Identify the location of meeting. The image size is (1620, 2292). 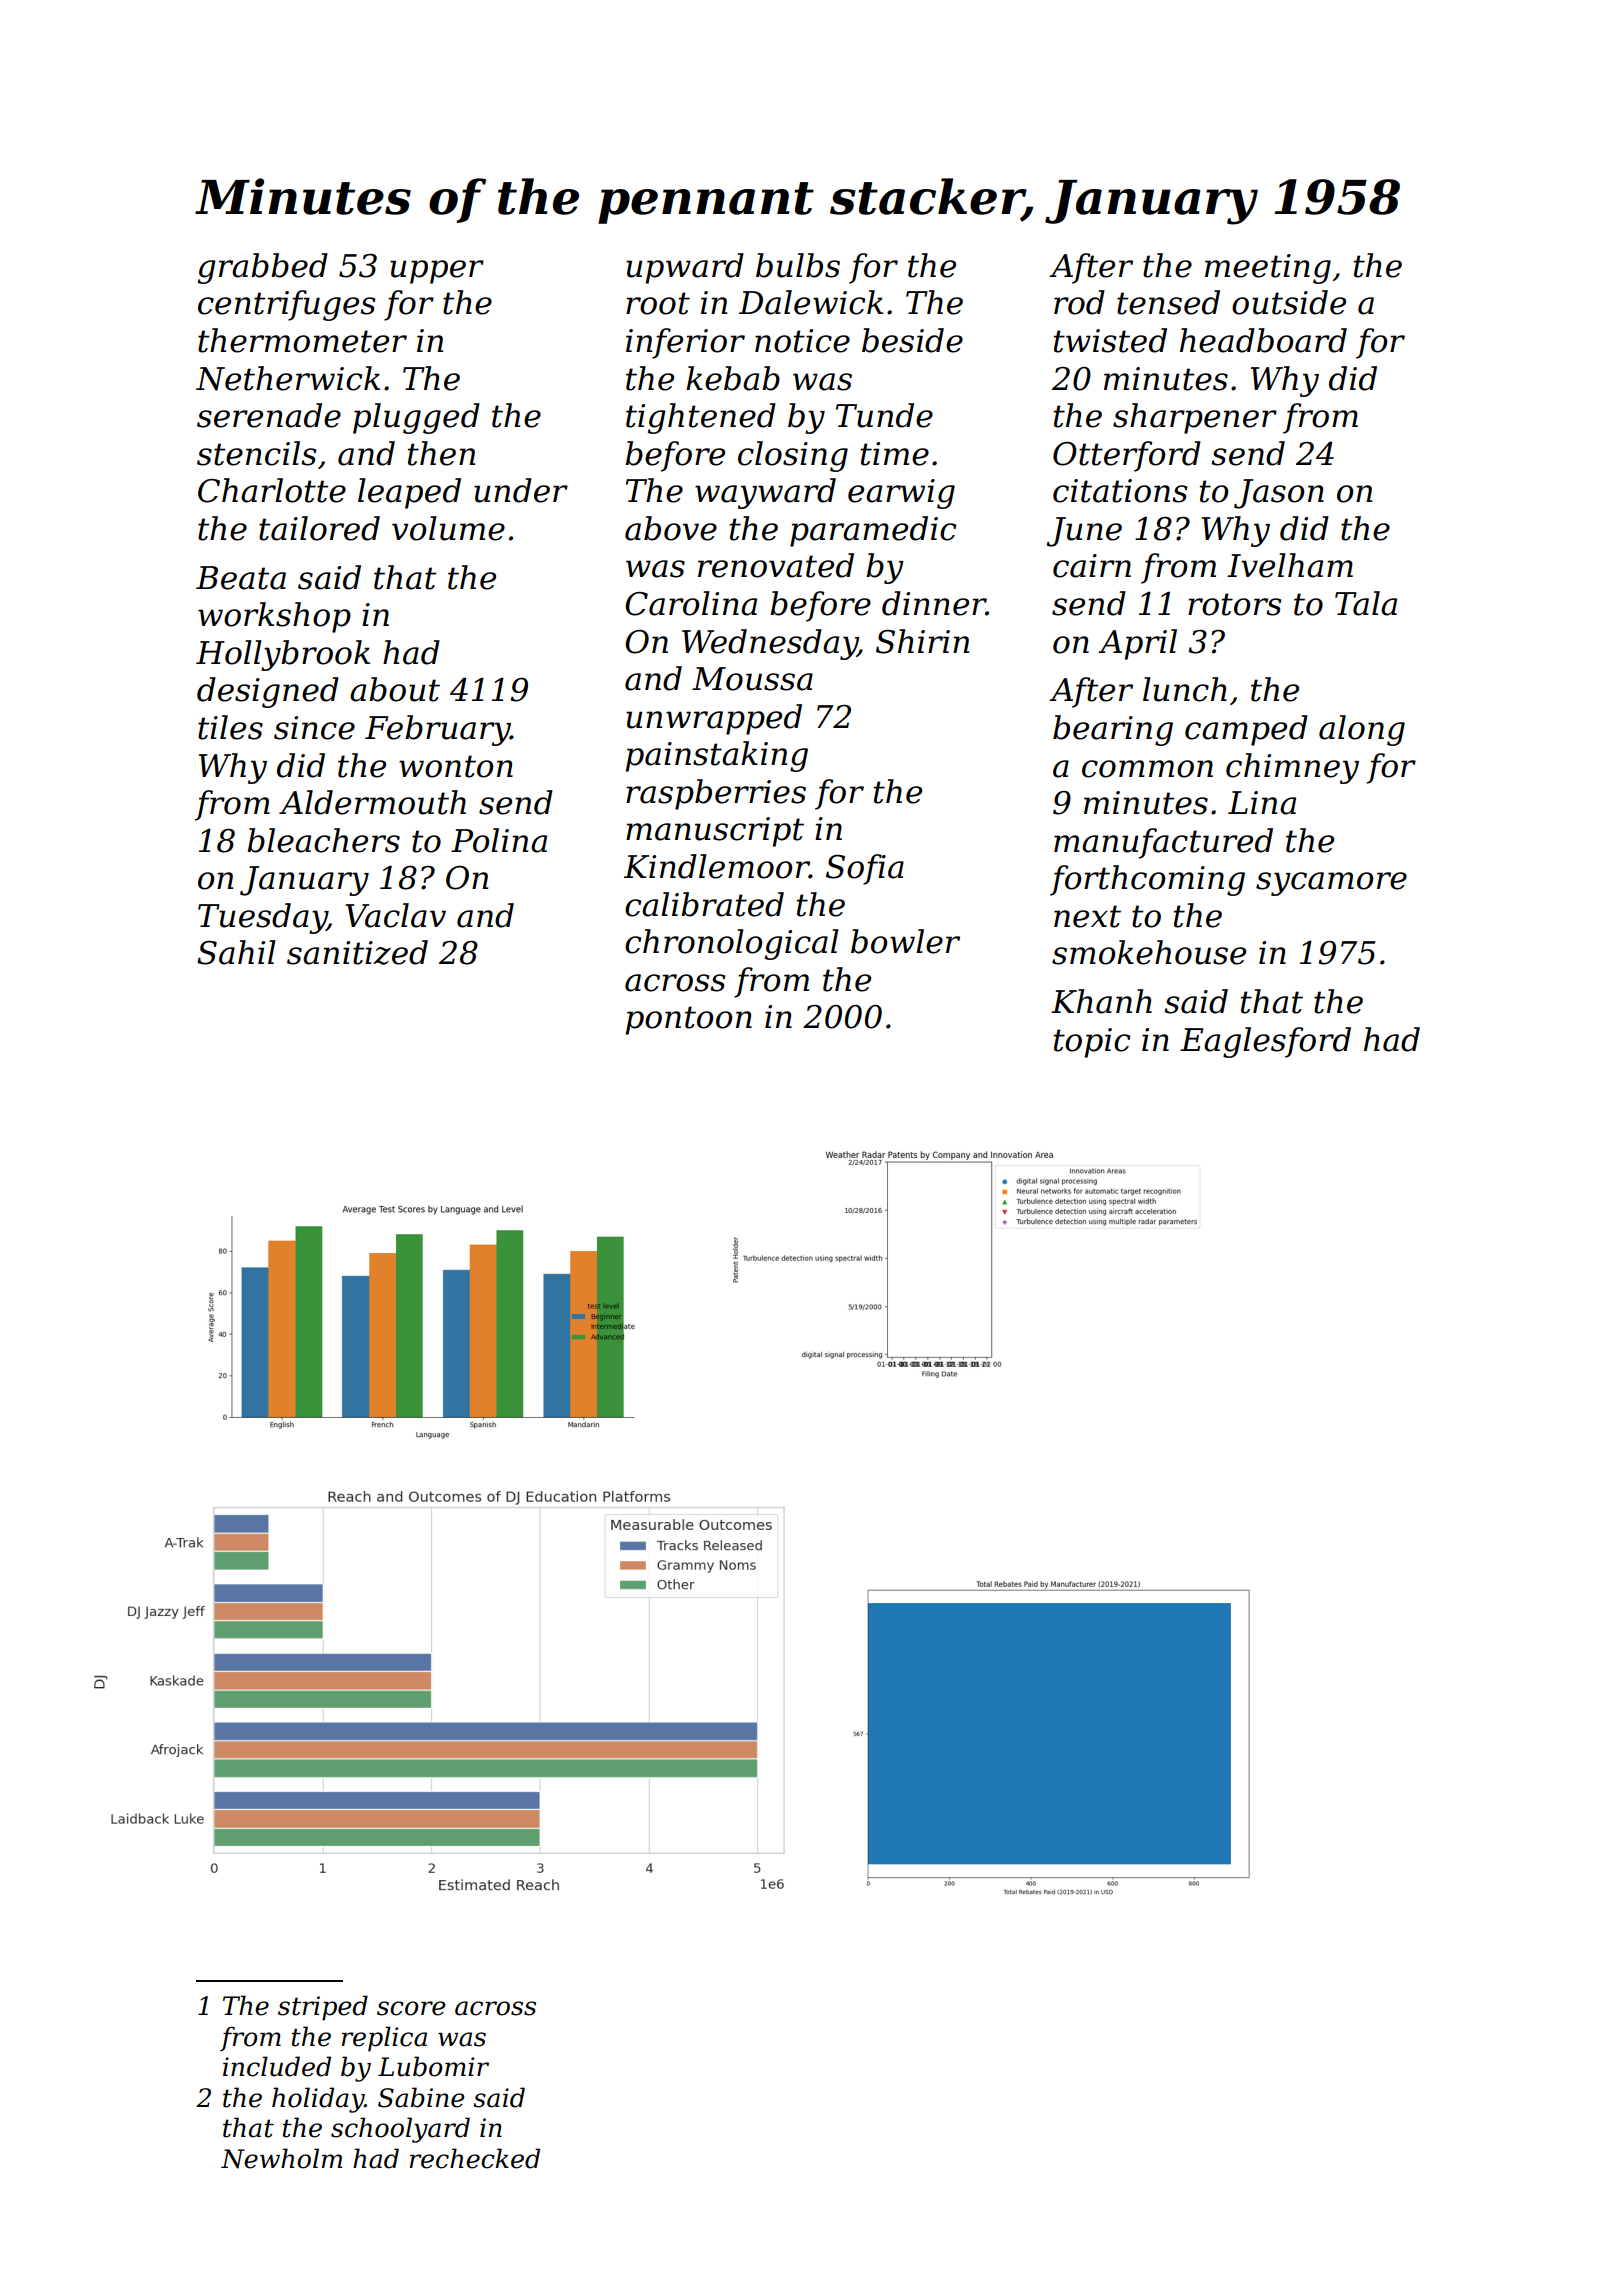
(1268, 269).
